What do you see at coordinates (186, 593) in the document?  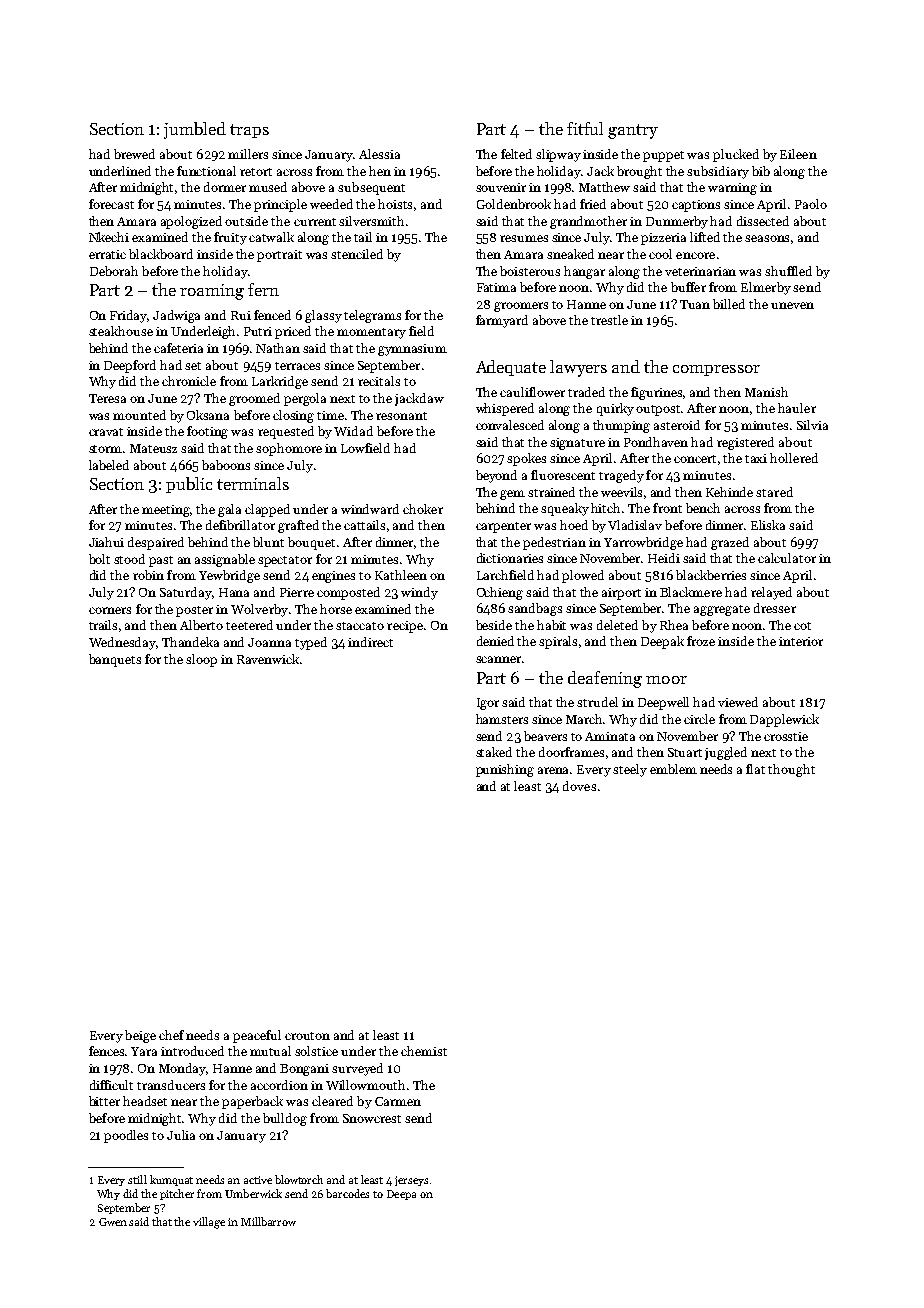 I see `Saturday` at bounding box center [186, 593].
